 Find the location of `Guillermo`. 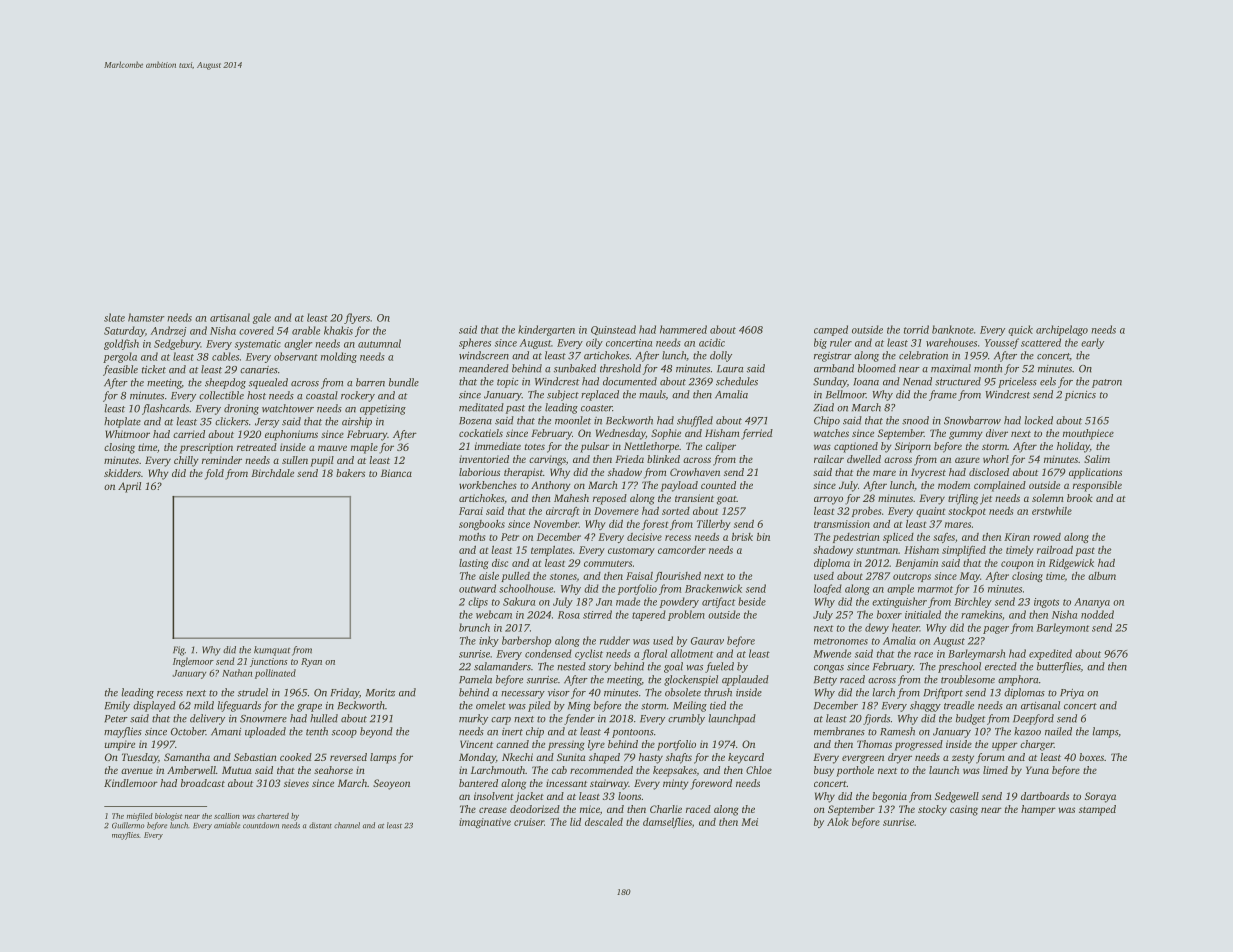

Guillermo is located at coordinates (128, 825).
